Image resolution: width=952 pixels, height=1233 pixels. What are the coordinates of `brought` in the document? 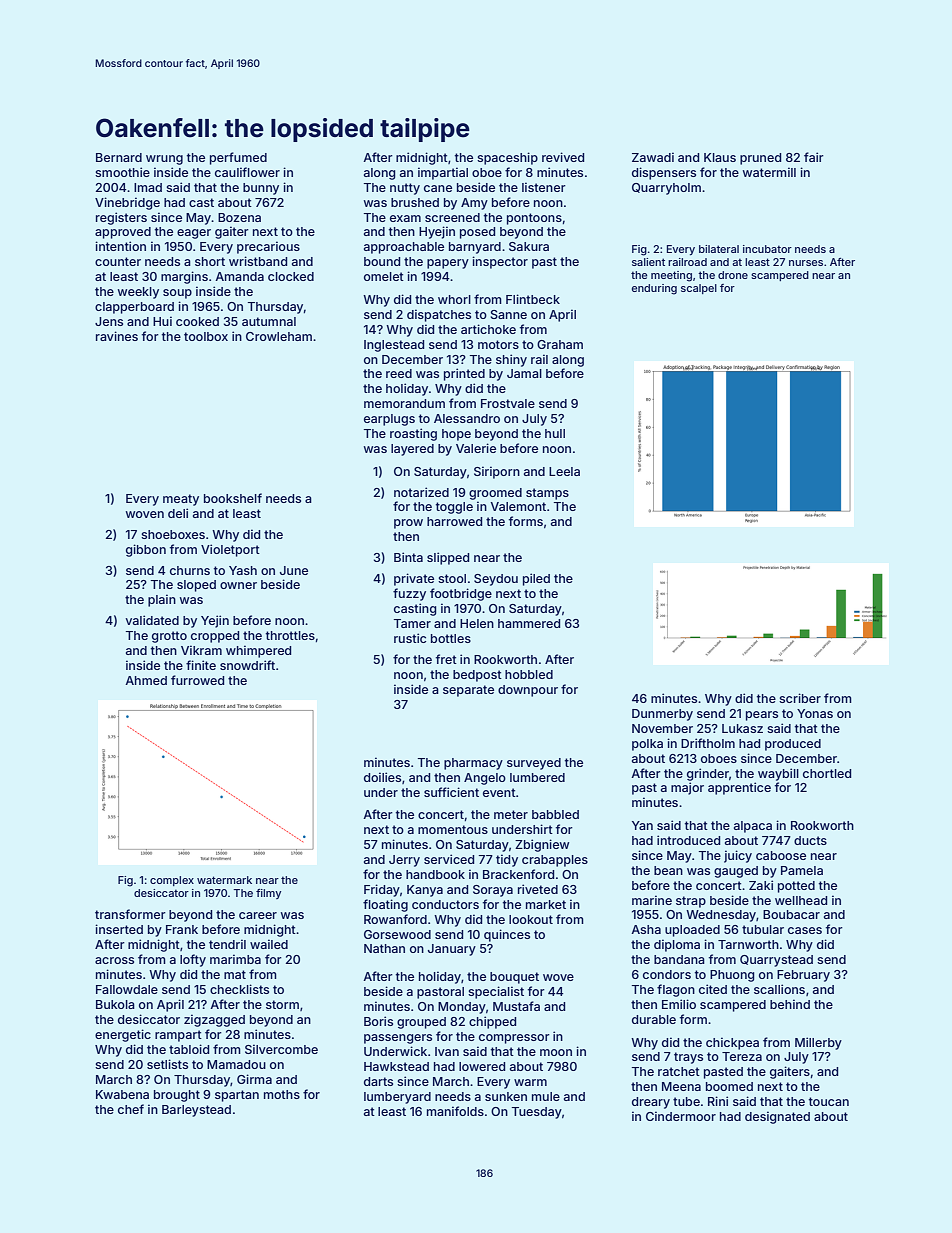 It's located at (177, 1096).
